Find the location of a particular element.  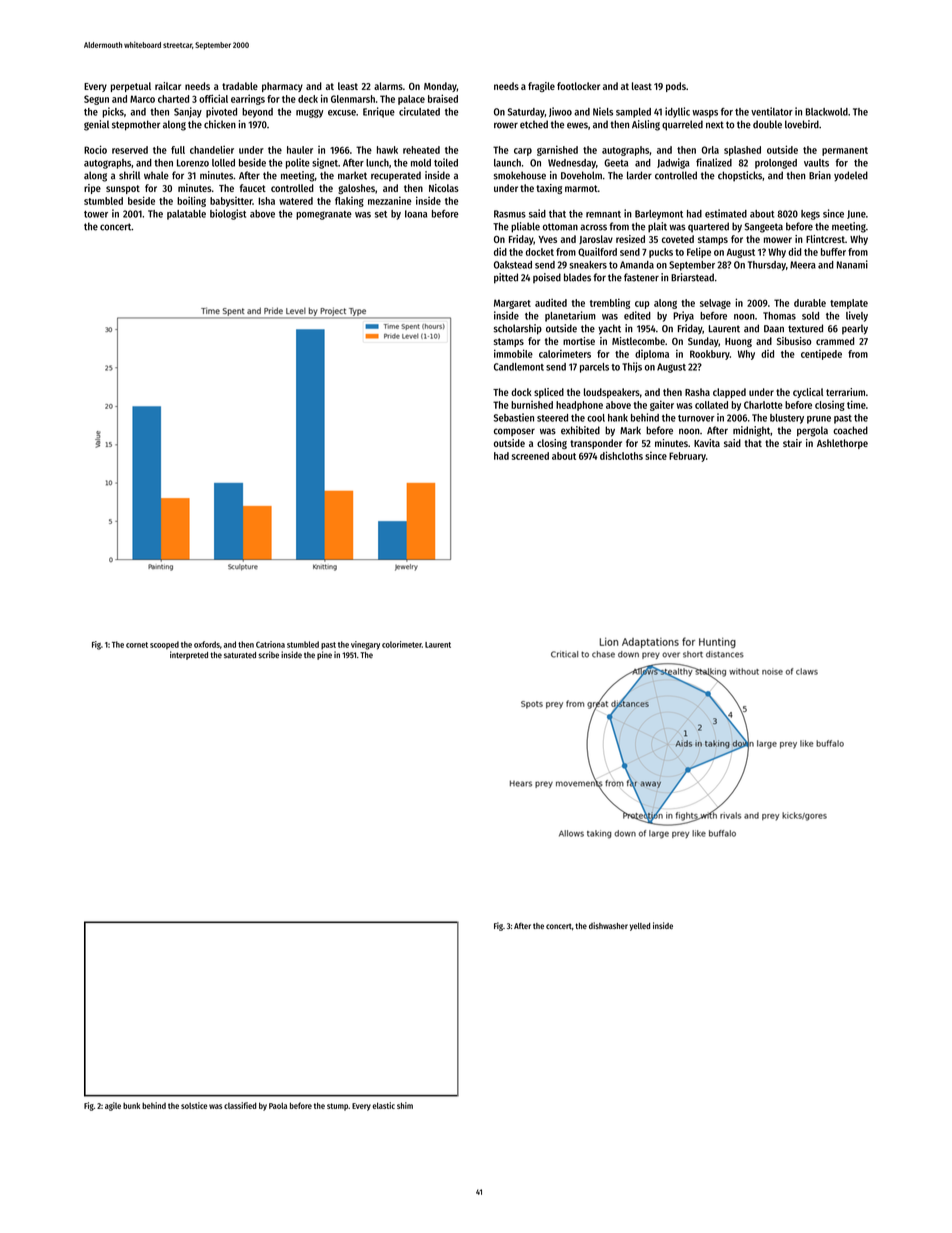

shim is located at coordinates (405, 1105).
